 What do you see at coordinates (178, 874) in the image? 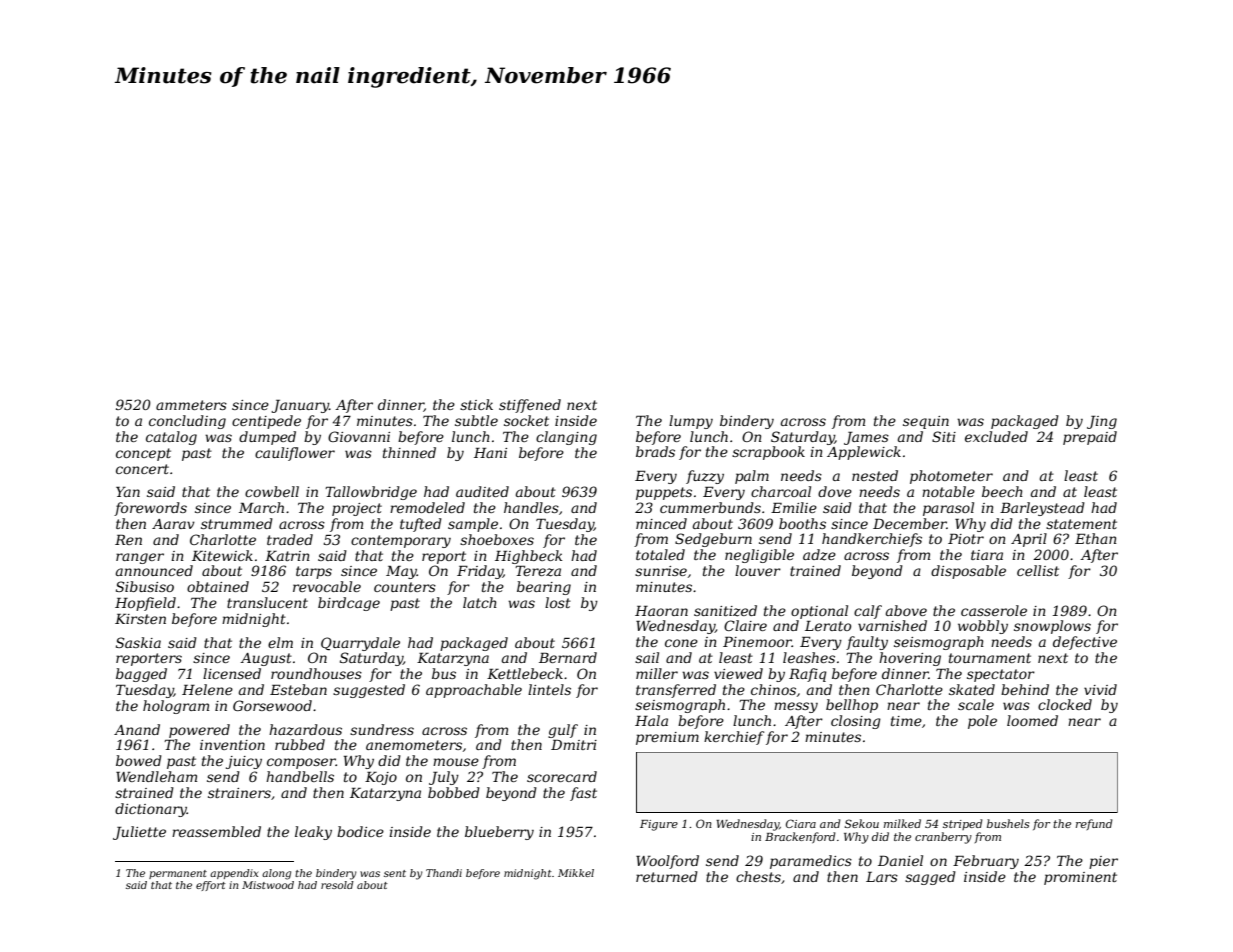
I see `permanent` at bounding box center [178, 874].
